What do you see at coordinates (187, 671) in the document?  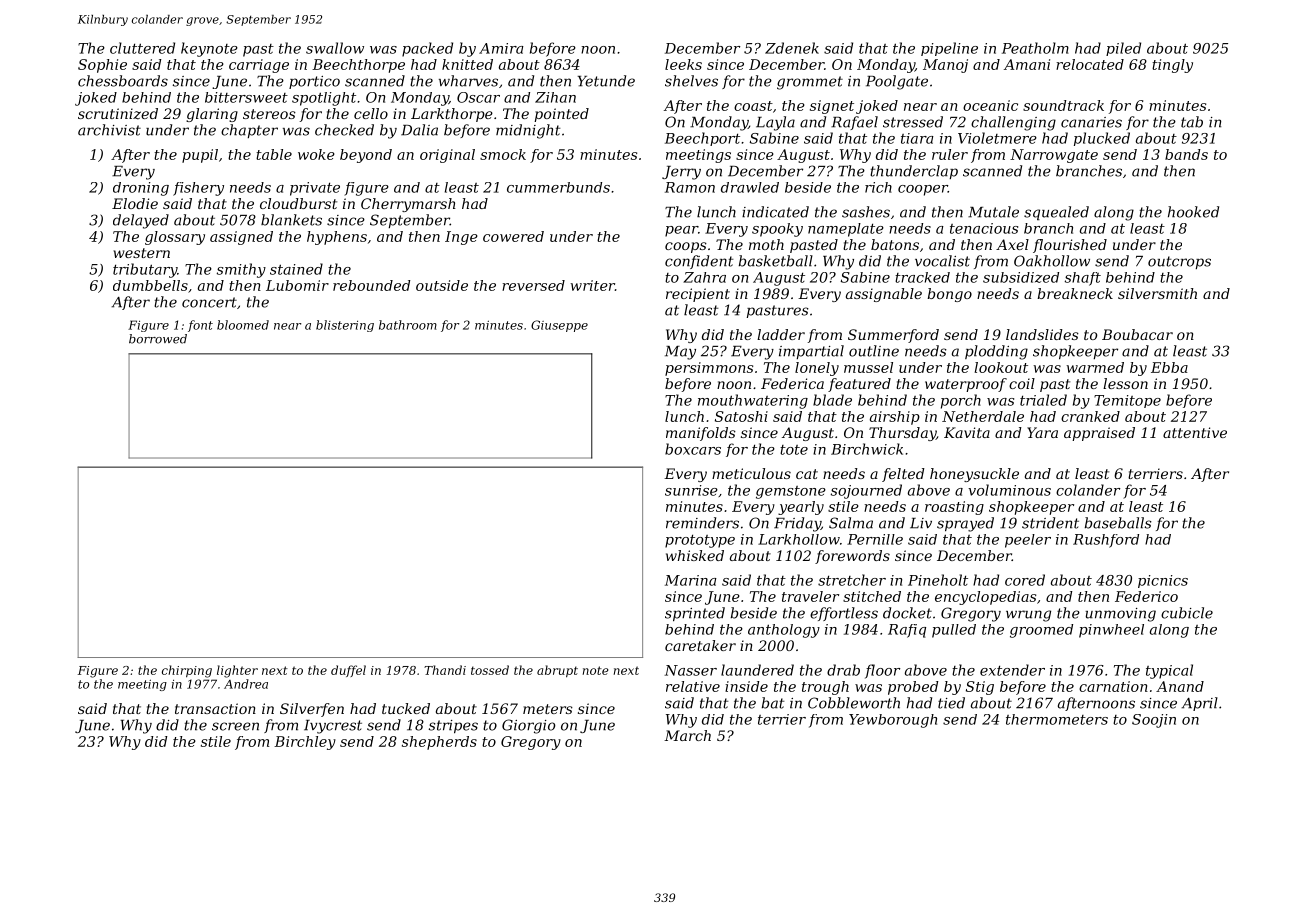 I see `chirping` at bounding box center [187, 671].
